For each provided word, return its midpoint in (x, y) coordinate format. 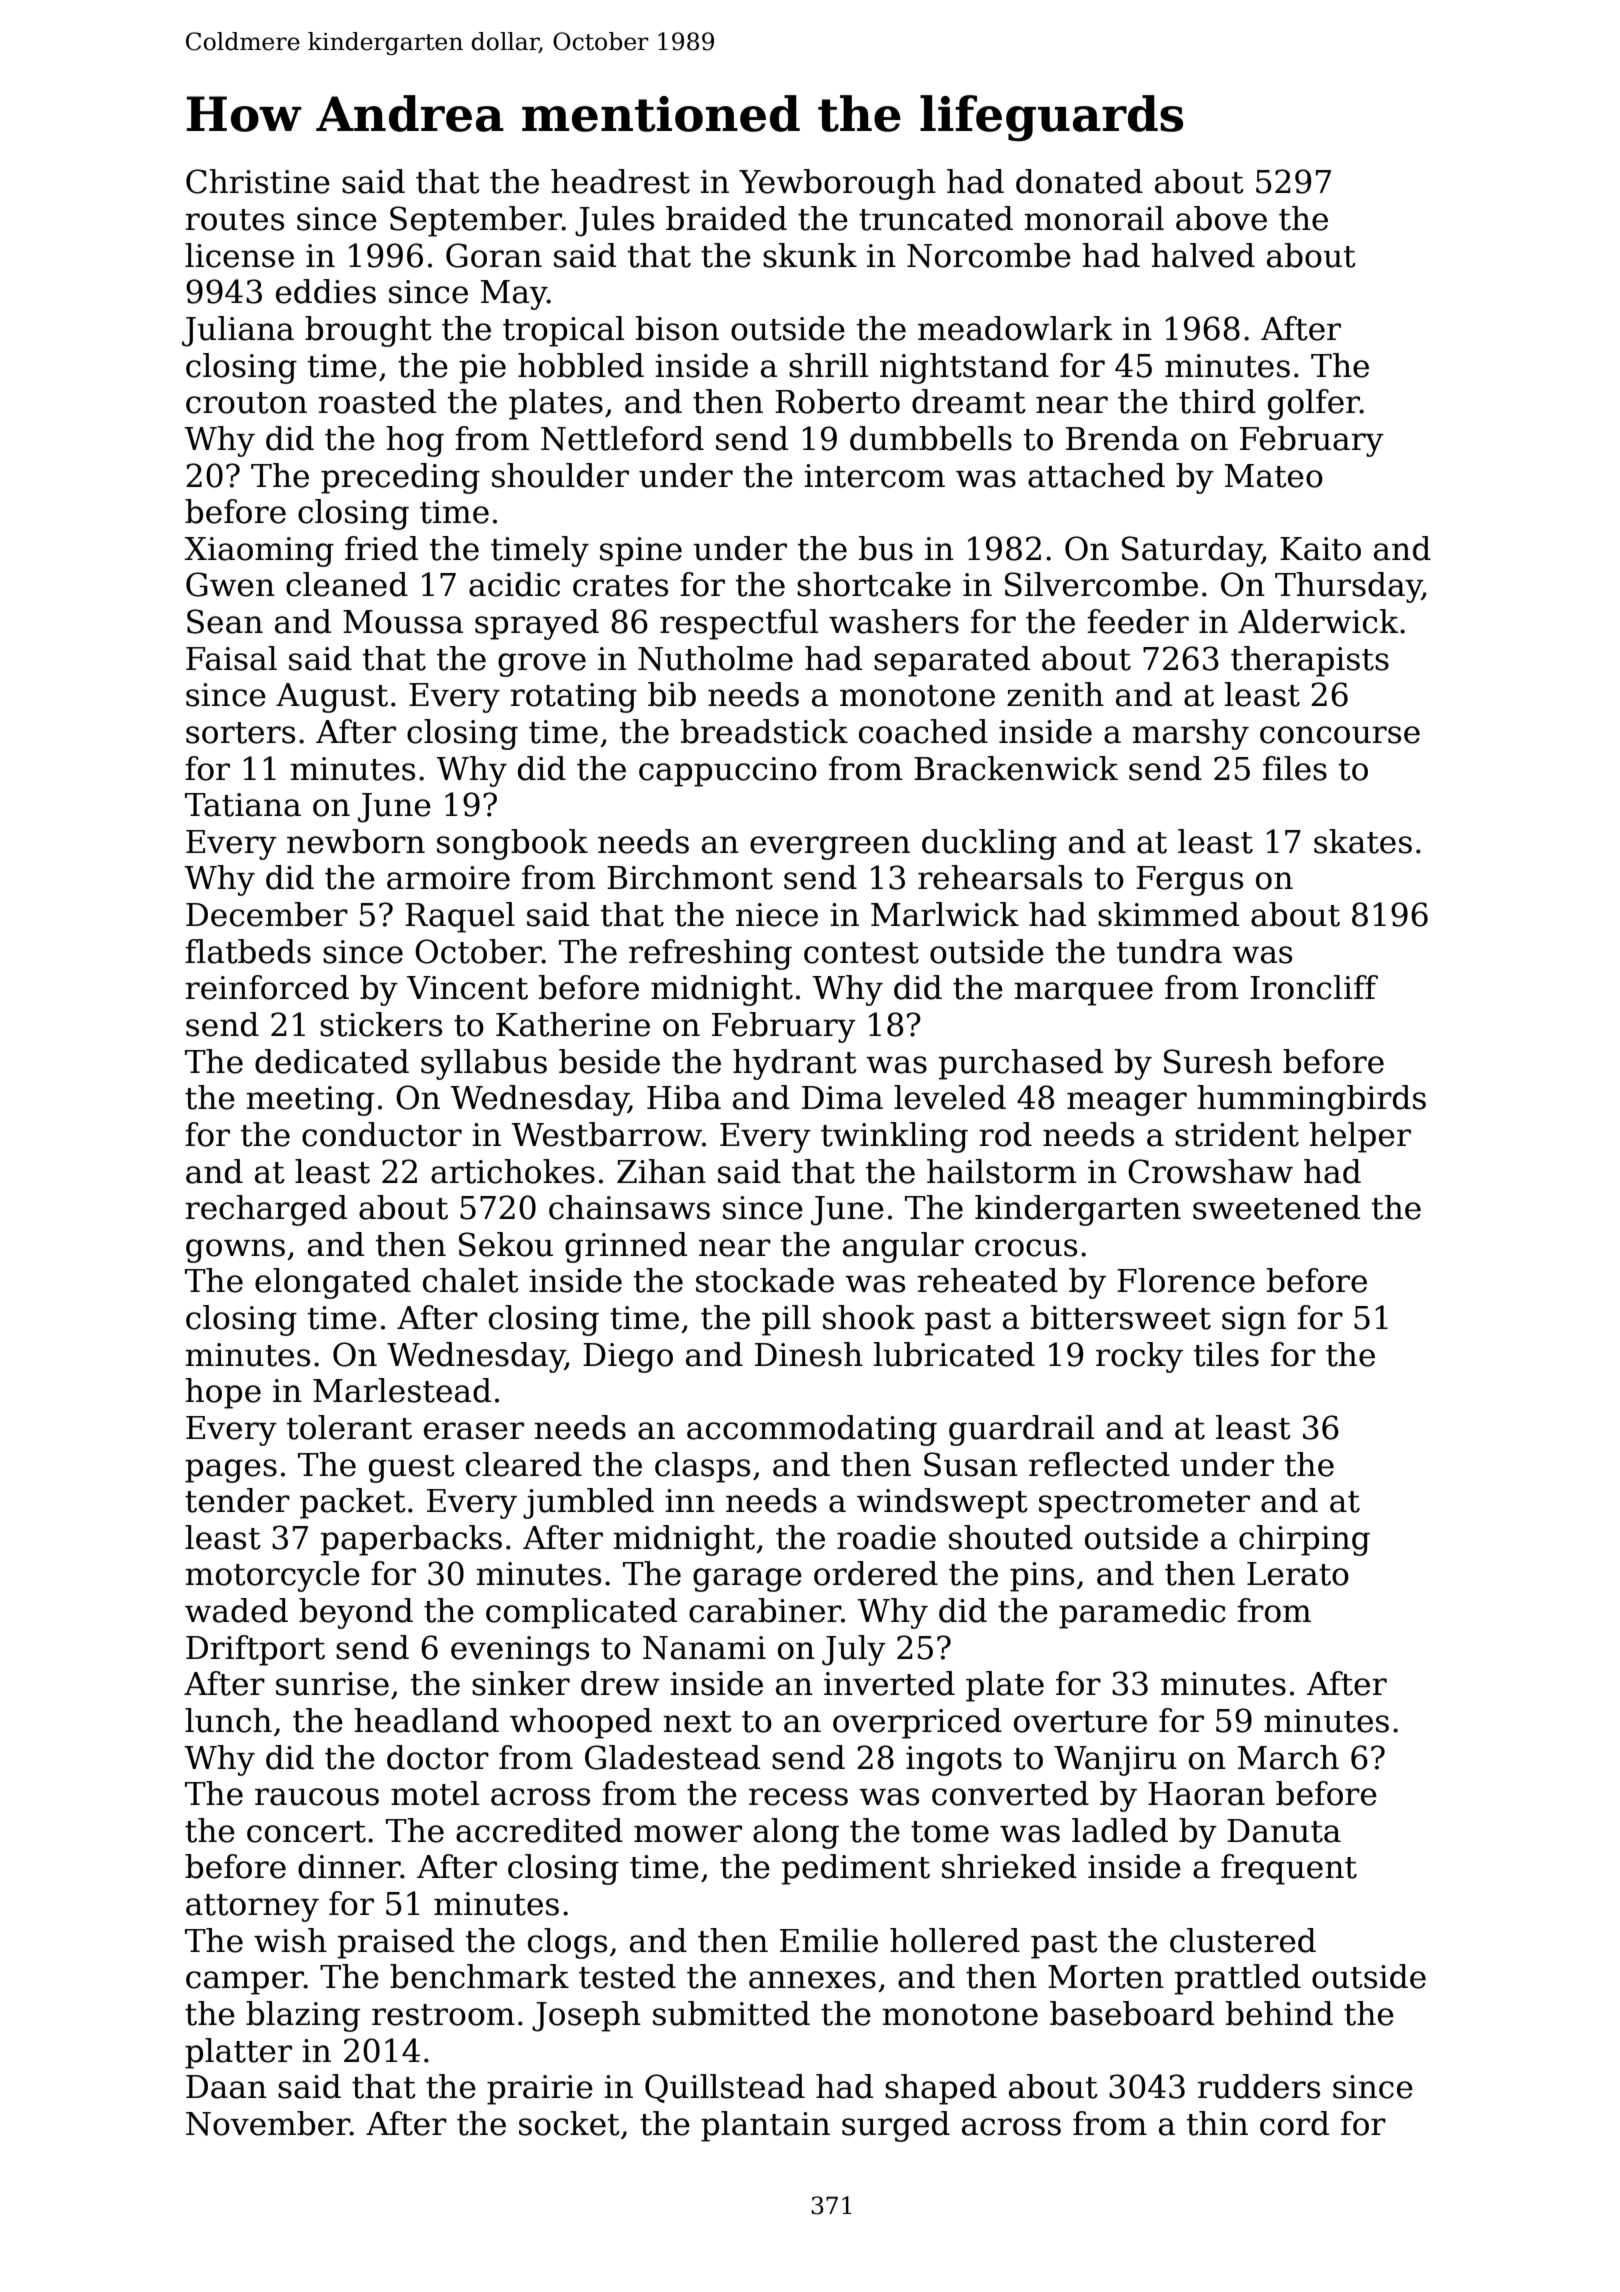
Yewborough (837, 184)
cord (1294, 2123)
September (476, 221)
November (268, 2123)
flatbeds (248, 951)
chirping (1304, 1540)
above (1221, 218)
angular (903, 1247)
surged (896, 2126)
